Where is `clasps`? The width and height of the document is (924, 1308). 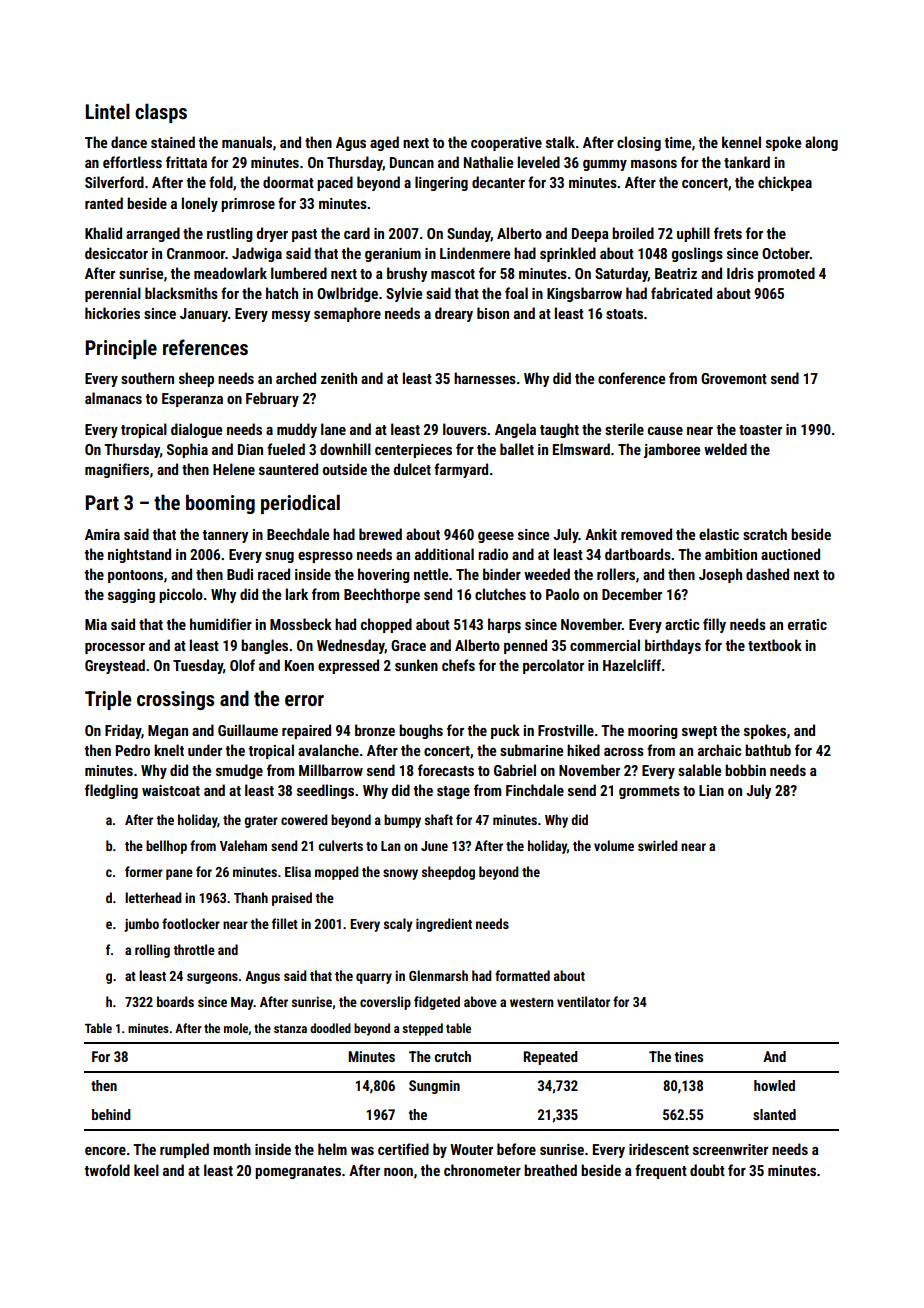 clasps is located at coordinates (161, 113).
